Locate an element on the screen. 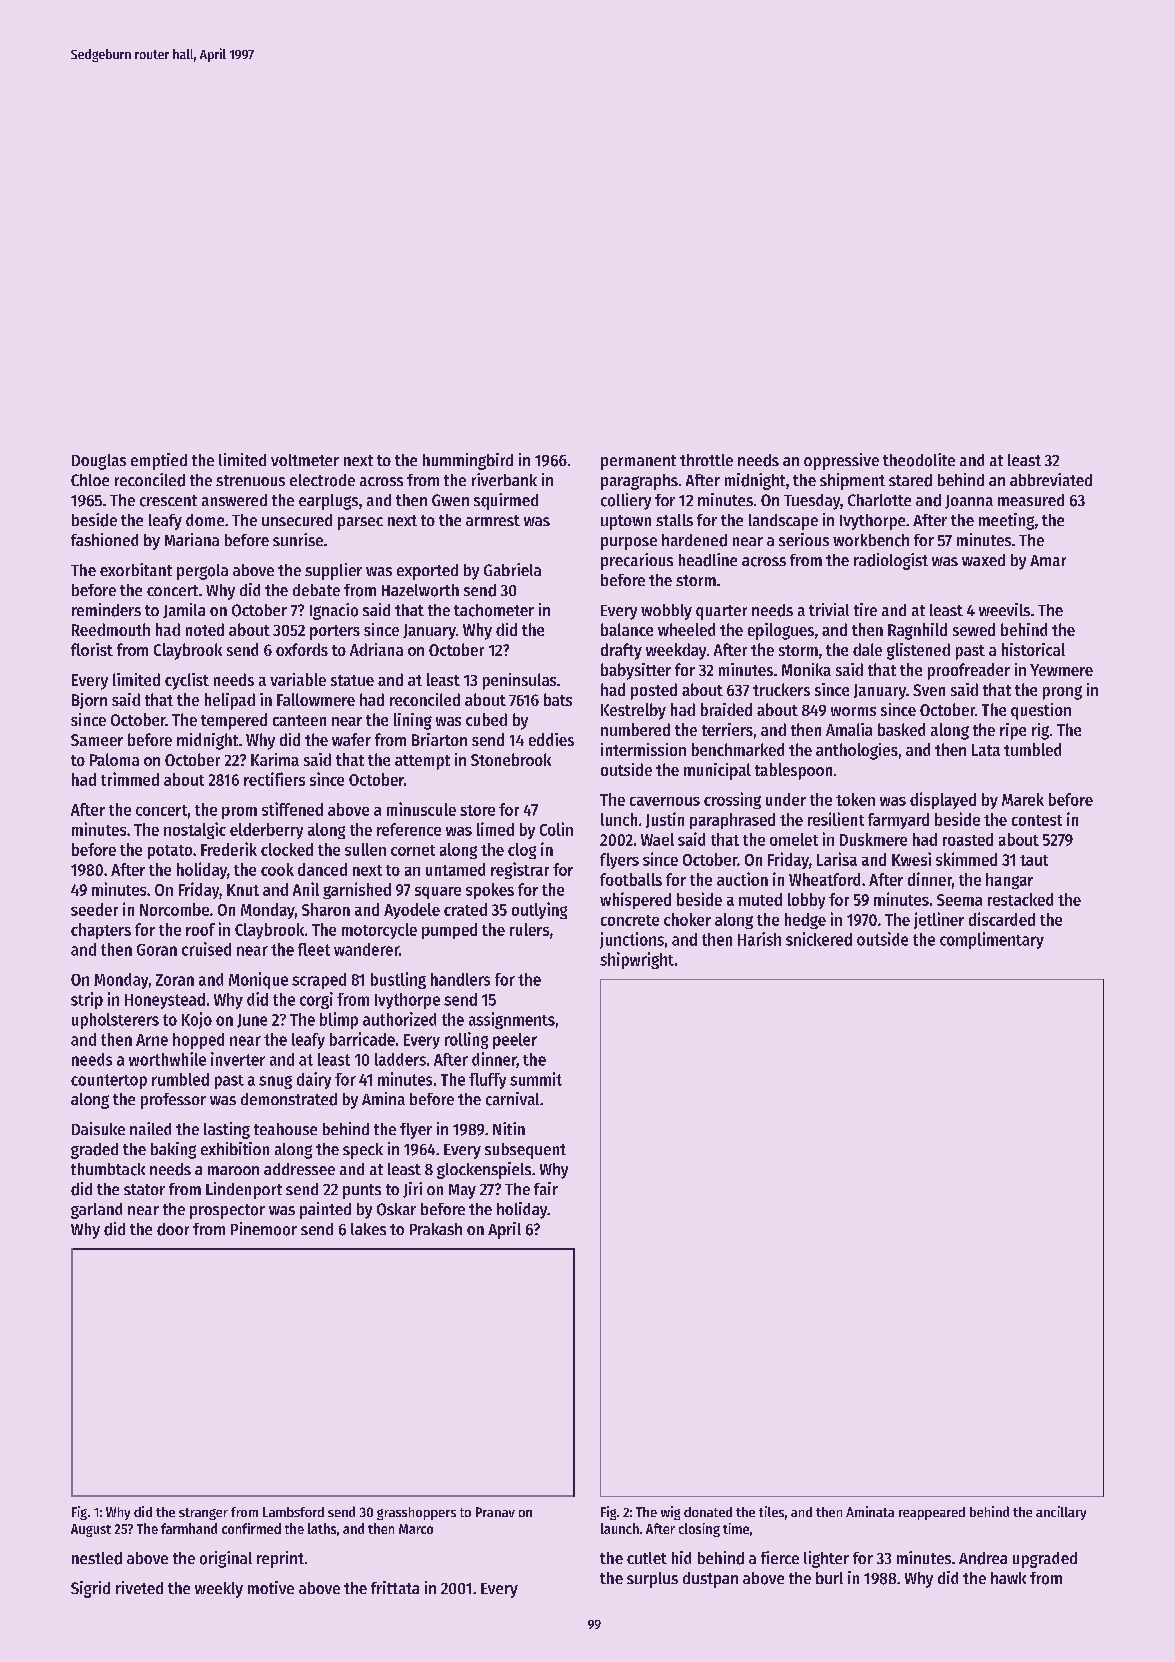  store is located at coordinates (477, 810).
